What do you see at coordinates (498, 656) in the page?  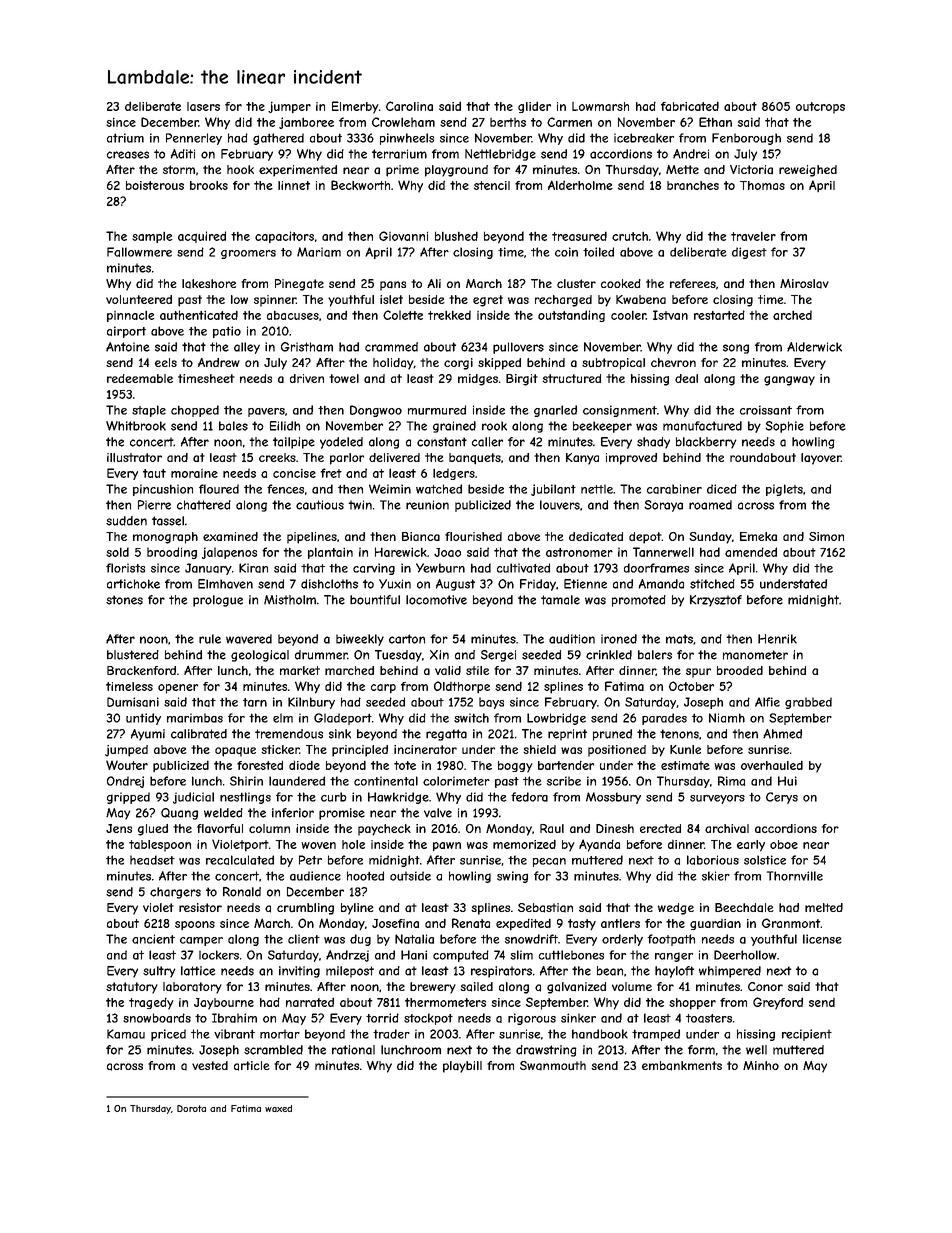 I see `Sergei` at bounding box center [498, 656].
